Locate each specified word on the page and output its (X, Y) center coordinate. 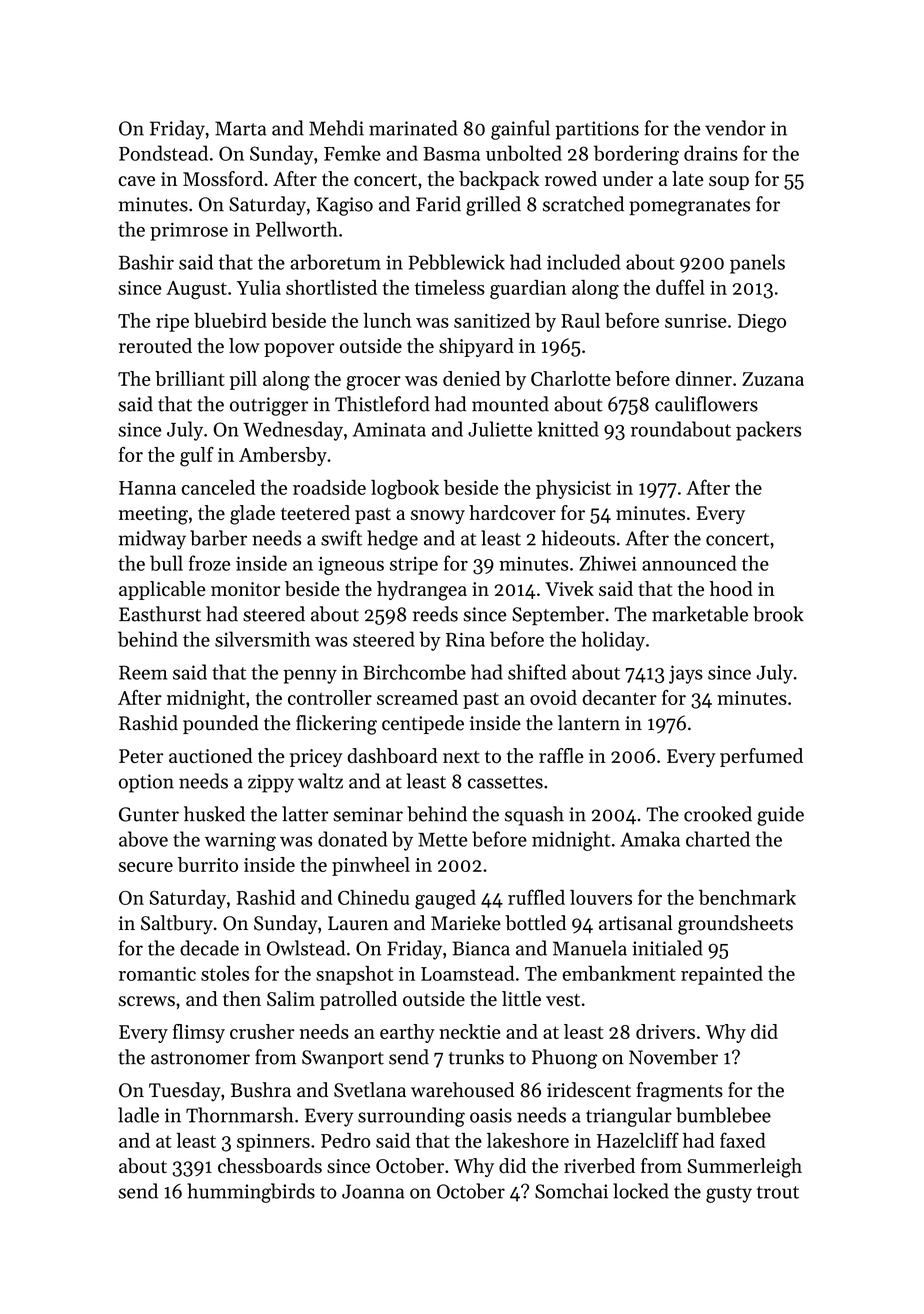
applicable (162, 590)
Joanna (373, 1191)
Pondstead (163, 153)
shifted (537, 672)
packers (768, 431)
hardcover (512, 512)
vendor (735, 128)
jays (686, 674)
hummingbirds (251, 1193)
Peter (141, 756)
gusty (729, 1194)
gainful (520, 130)
